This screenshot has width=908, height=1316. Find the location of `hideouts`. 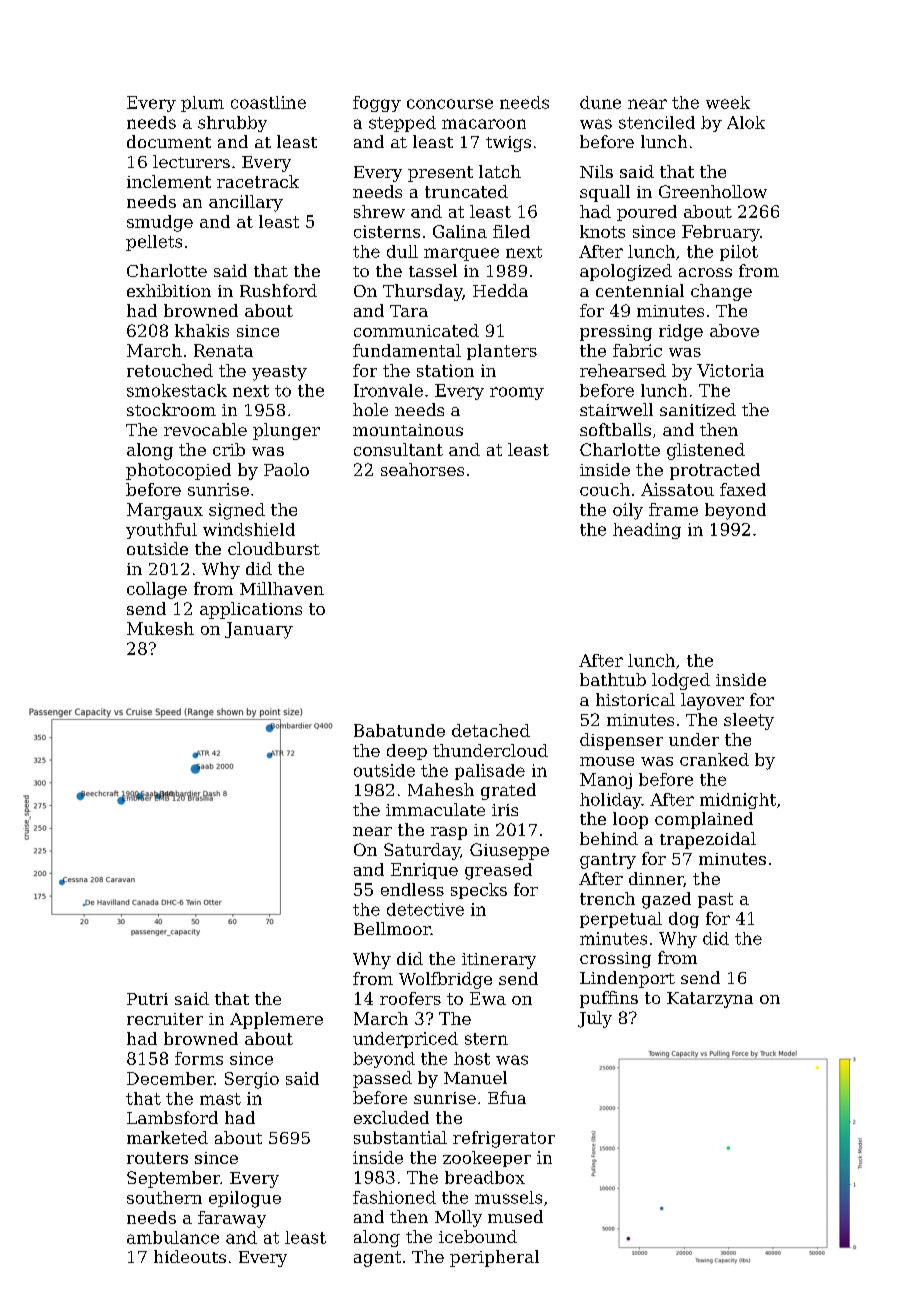

hideouts is located at coordinates (190, 1256).
